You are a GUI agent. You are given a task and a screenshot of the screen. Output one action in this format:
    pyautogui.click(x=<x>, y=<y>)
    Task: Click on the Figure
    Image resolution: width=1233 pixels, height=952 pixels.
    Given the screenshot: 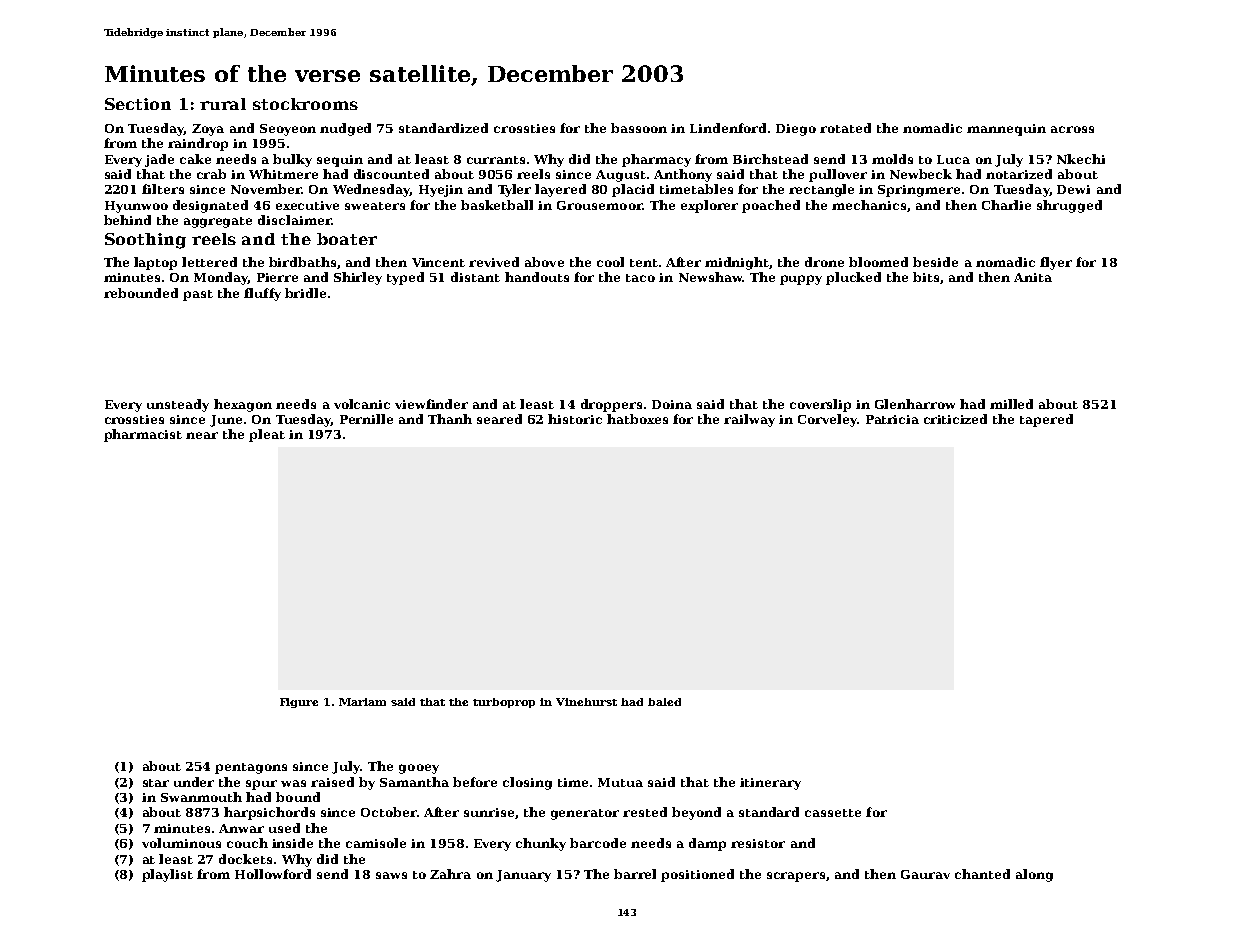 What is the action you would take?
    pyautogui.click(x=299, y=703)
